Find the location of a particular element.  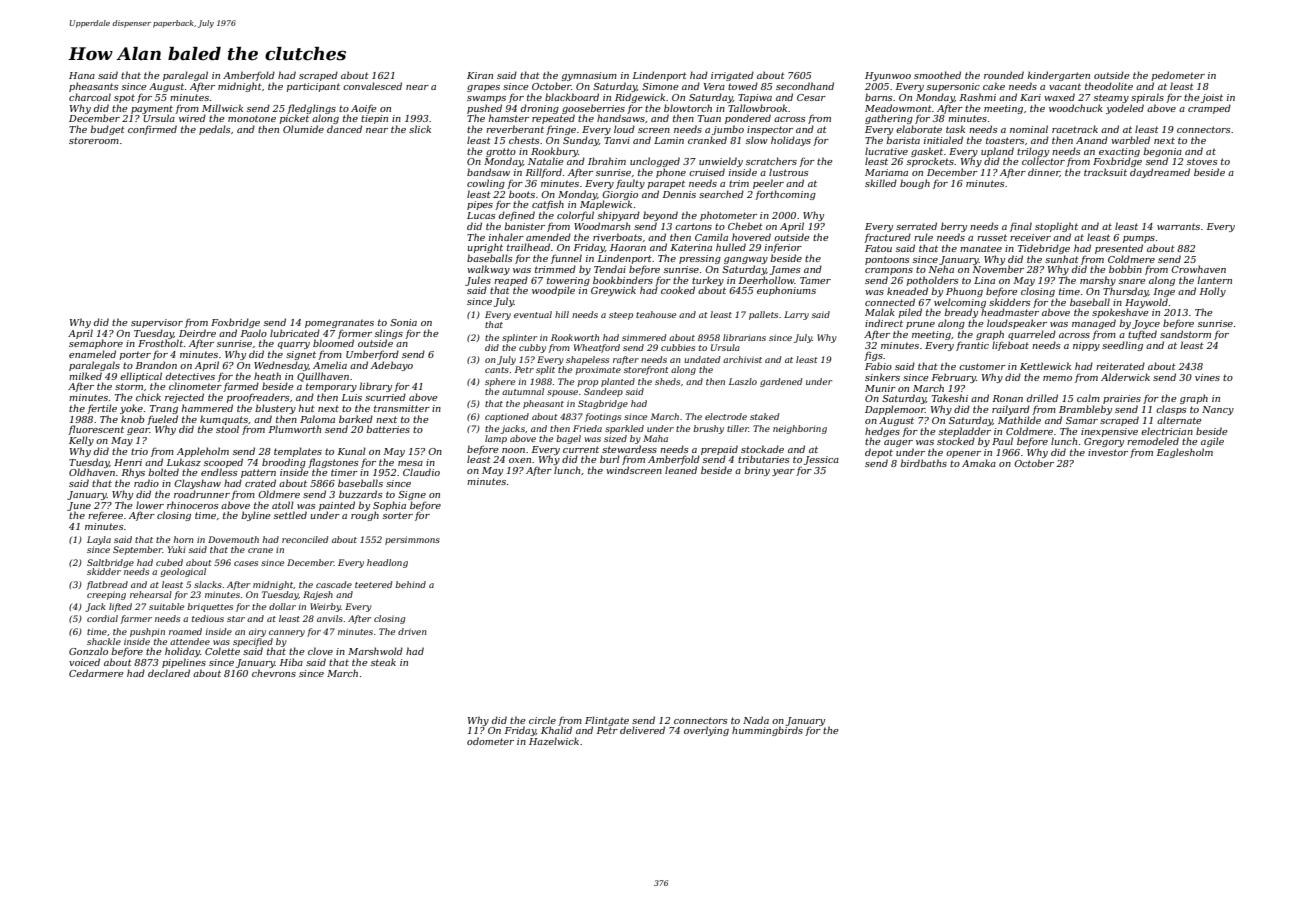

chevrons is located at coordinates (274, 673).
